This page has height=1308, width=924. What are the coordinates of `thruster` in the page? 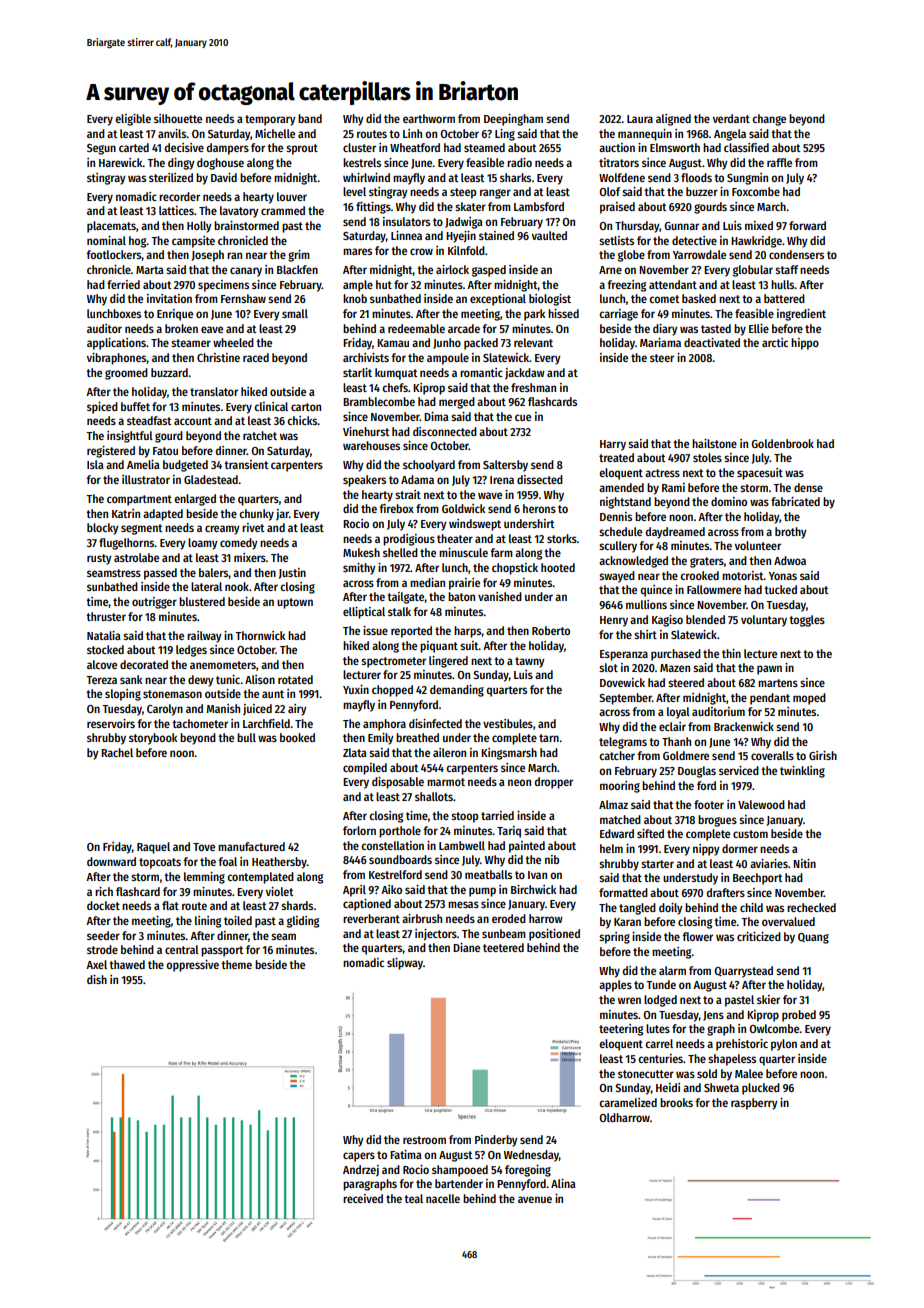 It's located at (106, 616).
